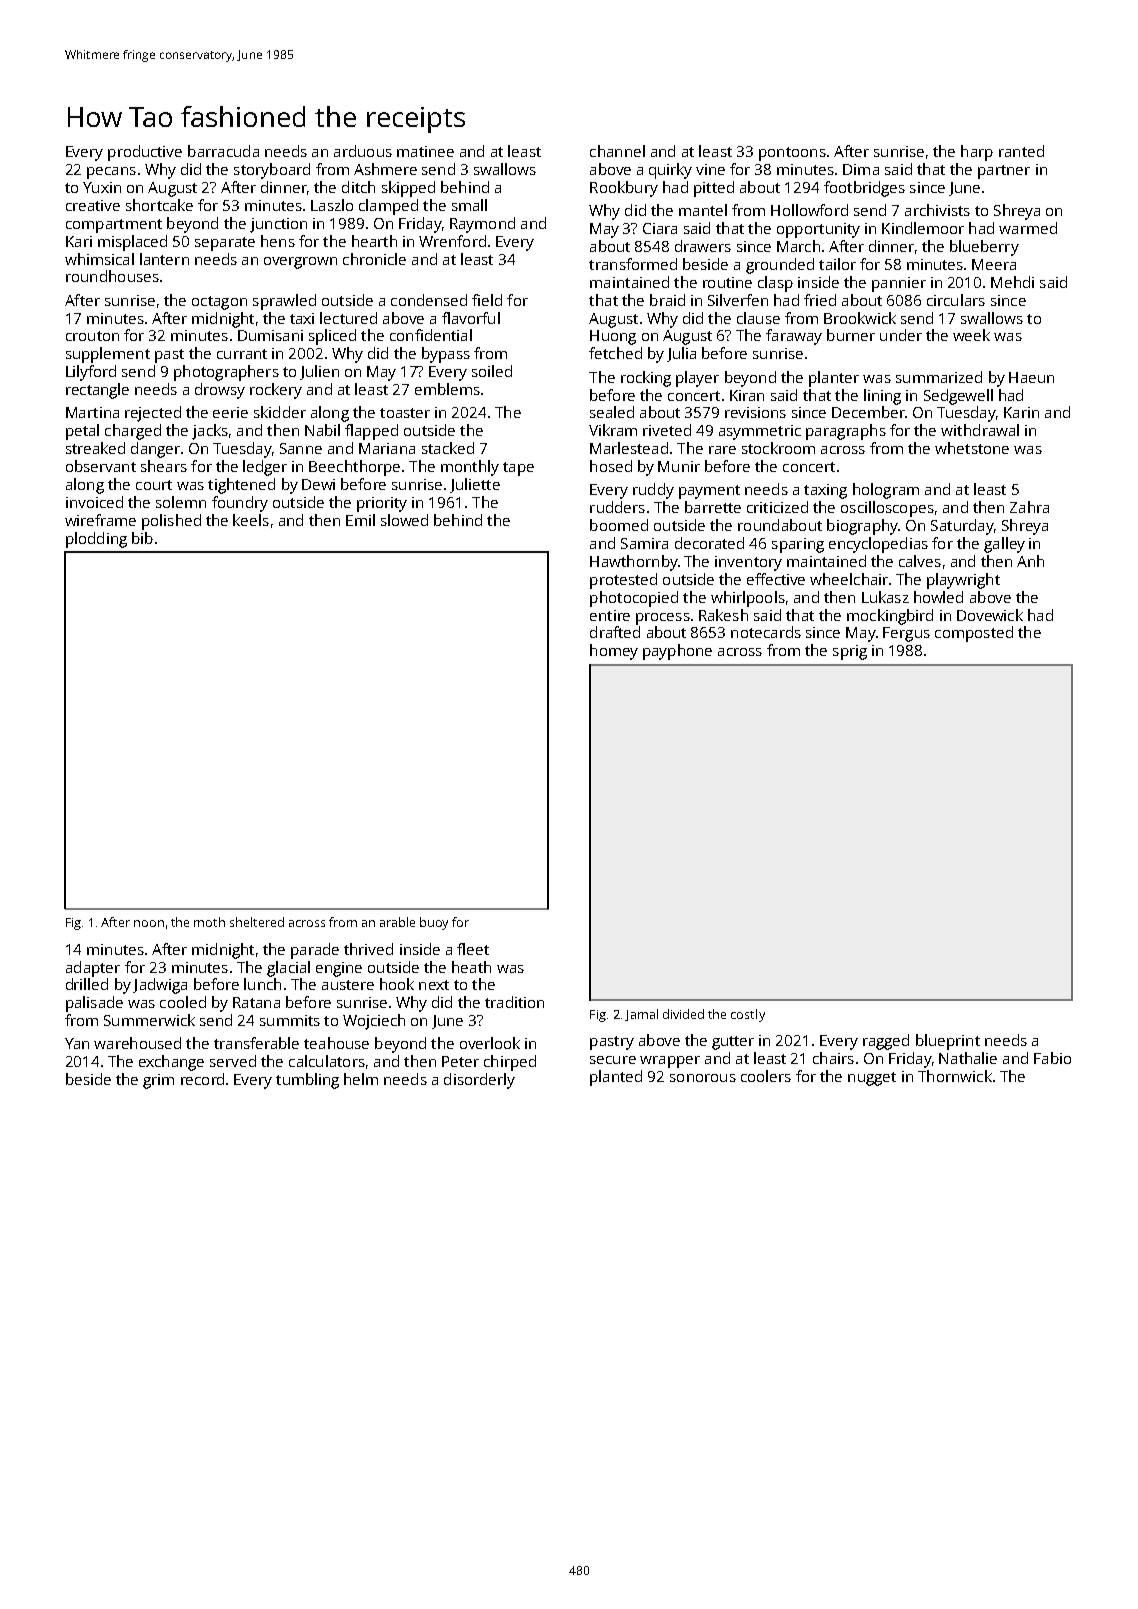  What do you see at coordinates (475, 485) in the image?
I see `Juliette` at bounding box center [475, 485].
